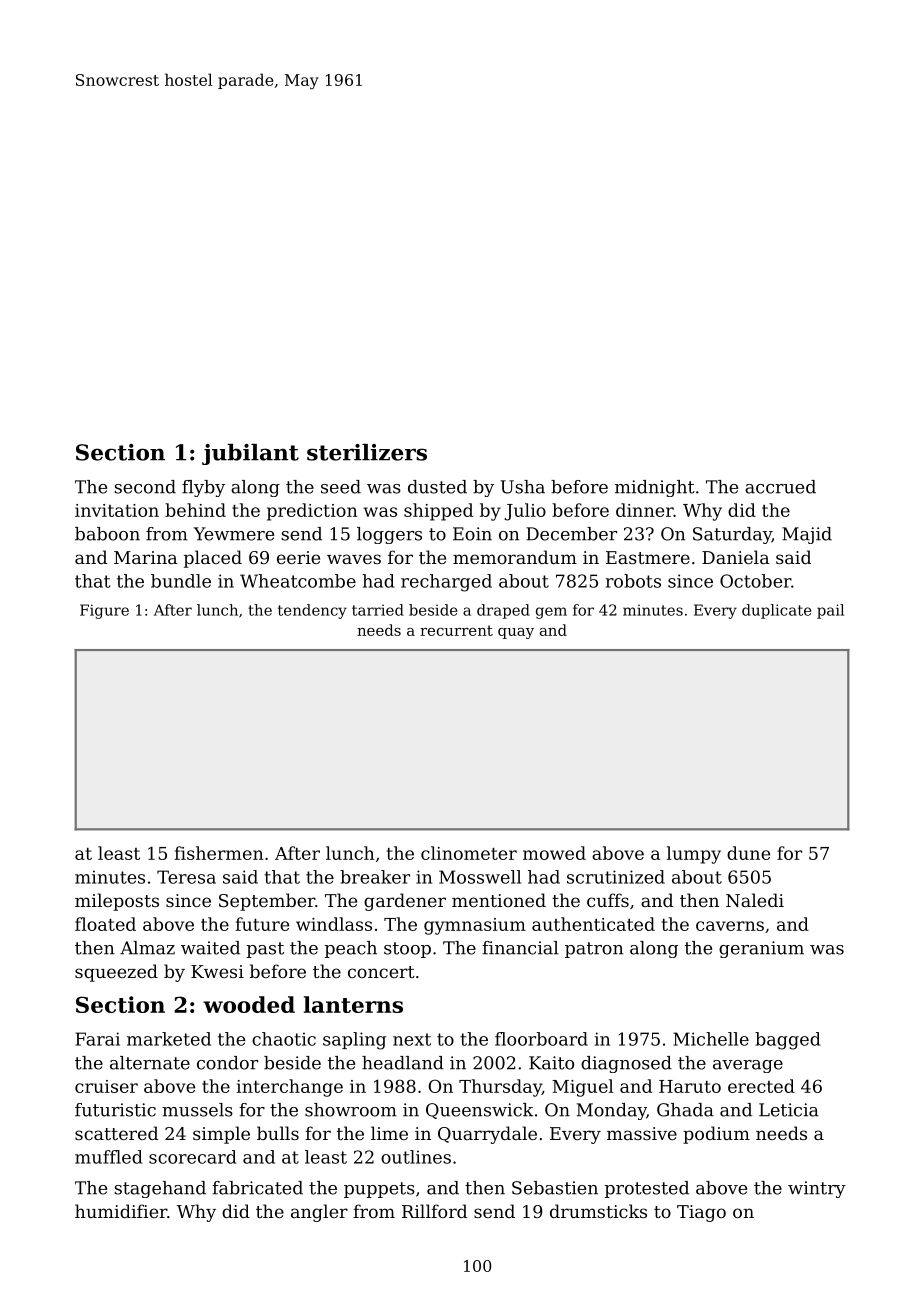 Image resolution: width=924 pixels, height=1311 pixels. What do you see at coordinates (642, 1133) in the screenshot?
I see `massive` at bounding box center [642, 1133].
